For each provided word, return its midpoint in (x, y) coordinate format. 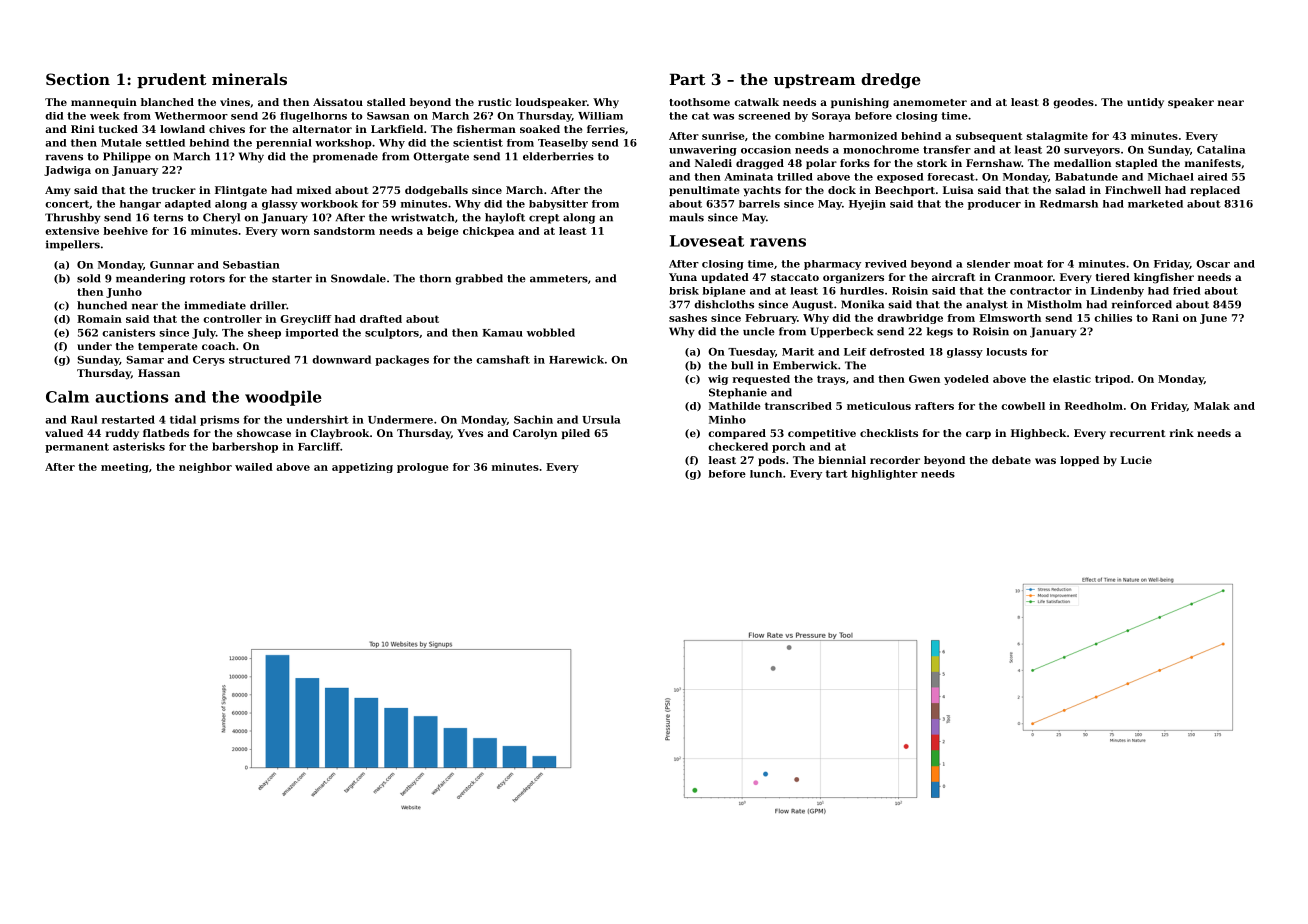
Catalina (1221, 149)
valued (64, 433)
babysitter (558, 205)
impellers (73, 245)
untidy (1145, 103)
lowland (182, 129)
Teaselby (563, 144)
